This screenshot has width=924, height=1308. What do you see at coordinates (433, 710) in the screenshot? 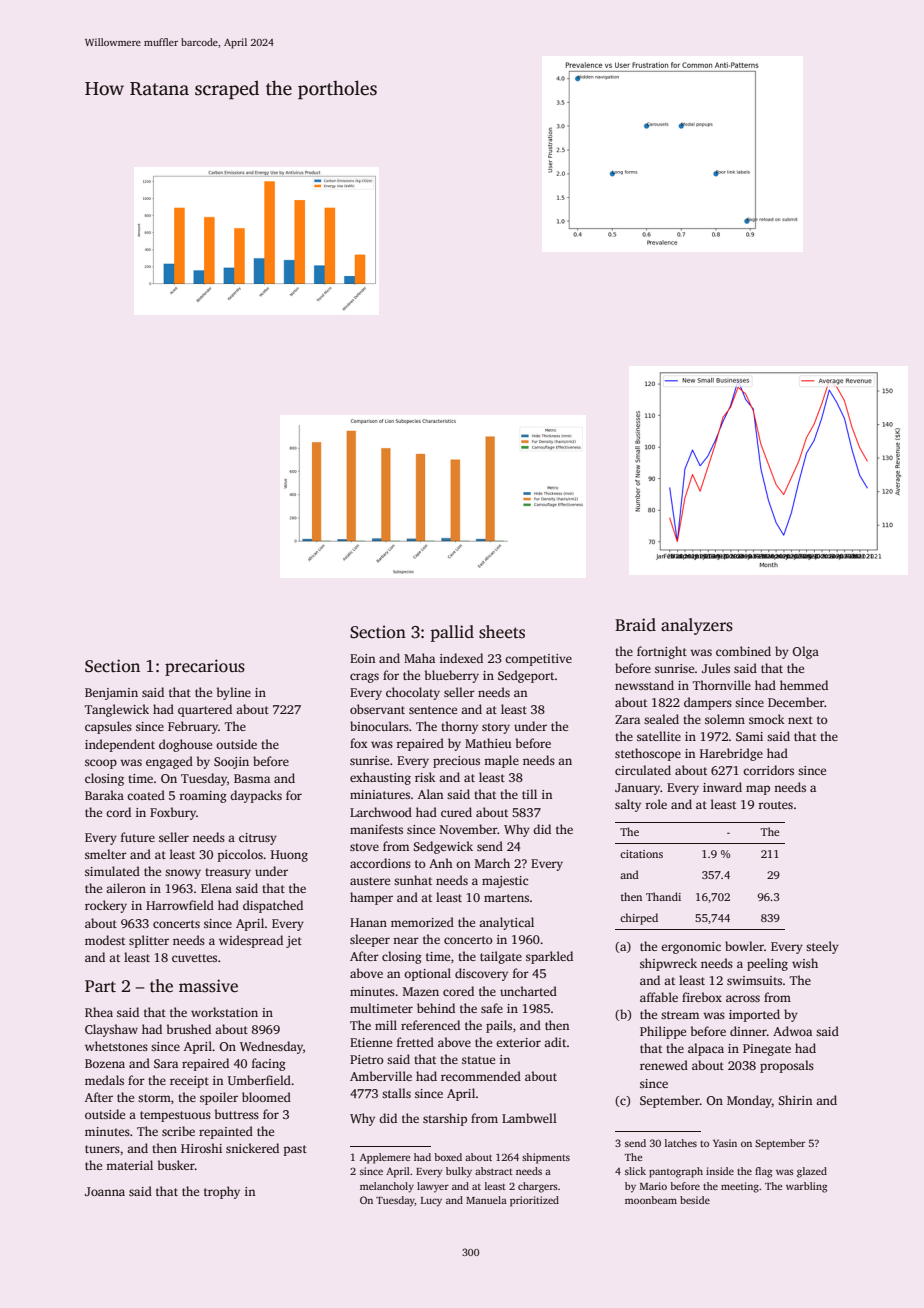
I see `sentence` at bounding box center [433, 710].
